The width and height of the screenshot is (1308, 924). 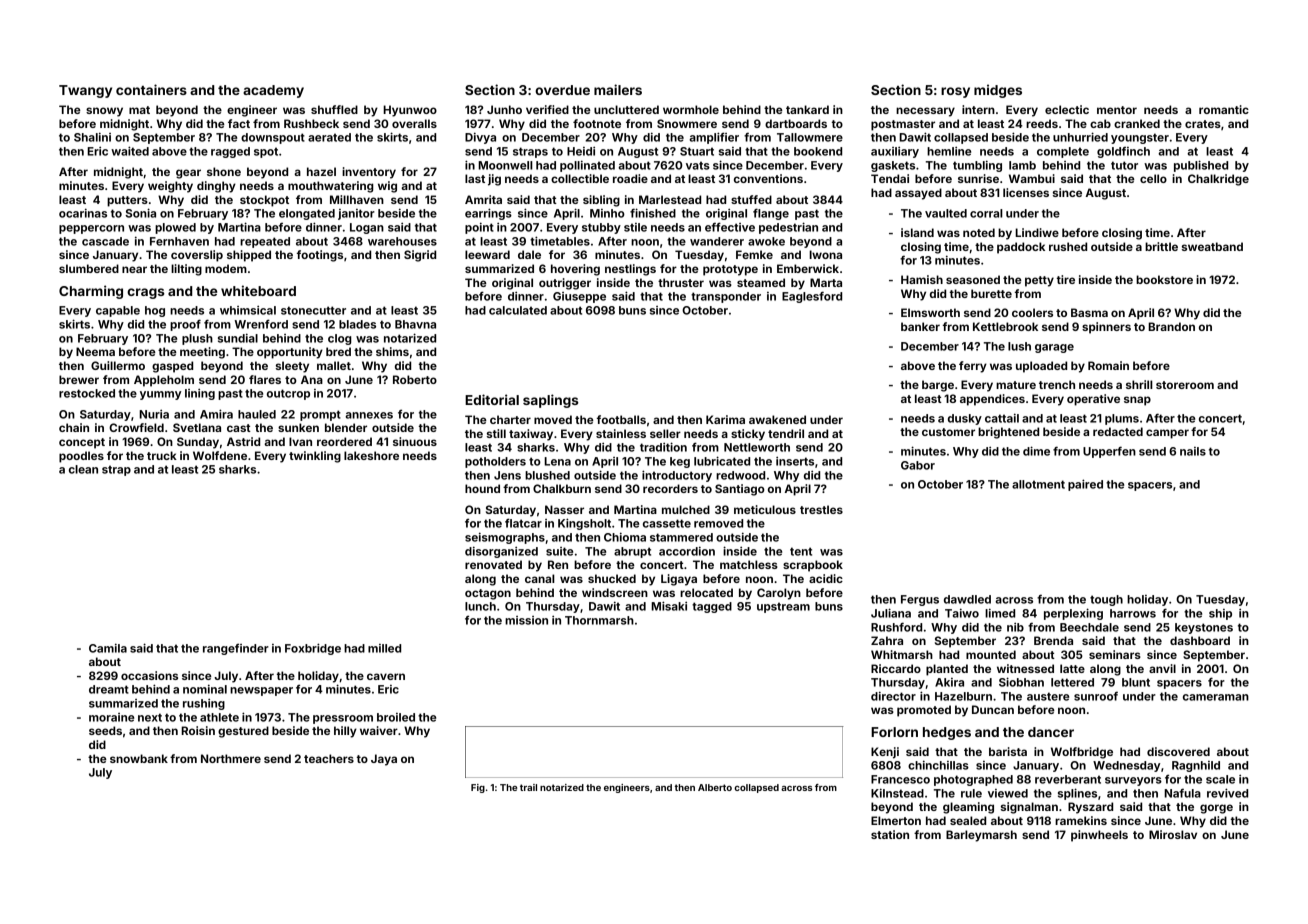 What do you see at coordinates (290, 353) in the screenshot?
I see `opportunity` at bounding box center [290, 353].
